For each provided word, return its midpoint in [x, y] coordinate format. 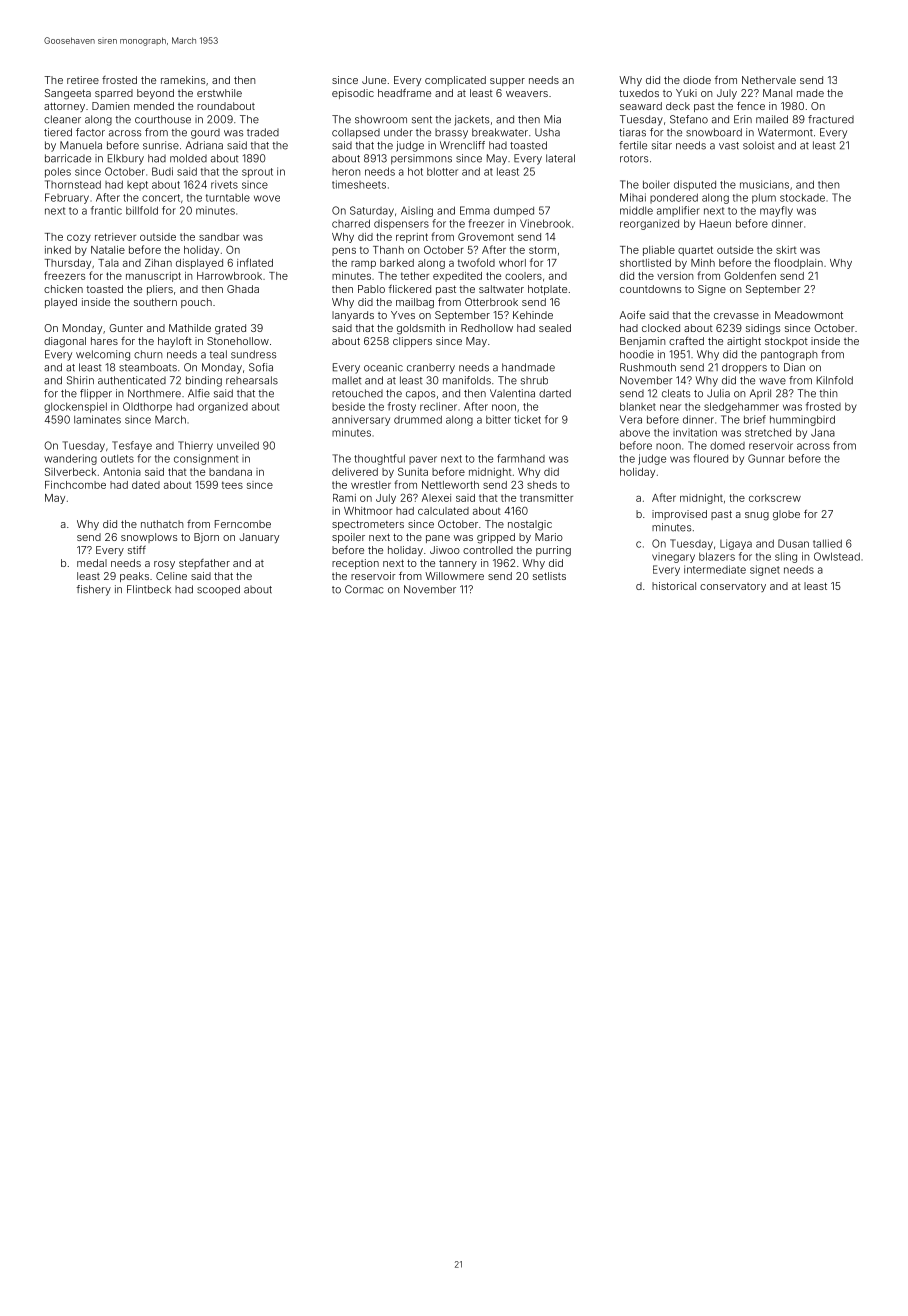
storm [542, 250]
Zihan [158, 263]
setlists [549, 576]
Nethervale [769, 80]
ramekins [183, 80]
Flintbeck [149, 589]
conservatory [733, 587]
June [374, 80]
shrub [534, 380]
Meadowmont [809, 315]
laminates [97, 419]
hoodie [637, 354]
